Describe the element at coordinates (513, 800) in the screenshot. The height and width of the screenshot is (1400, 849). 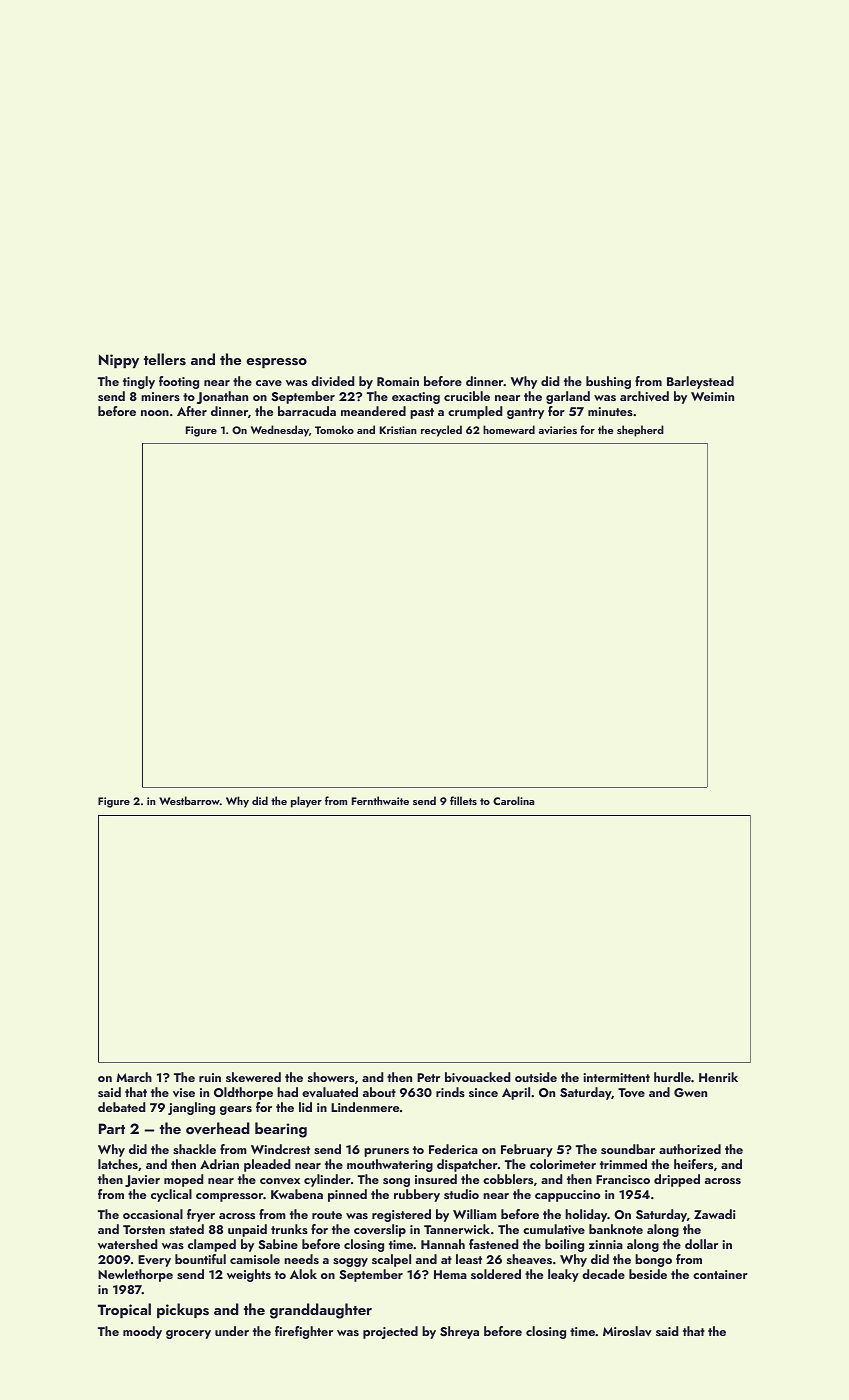
I see `Carolina` at that location.
